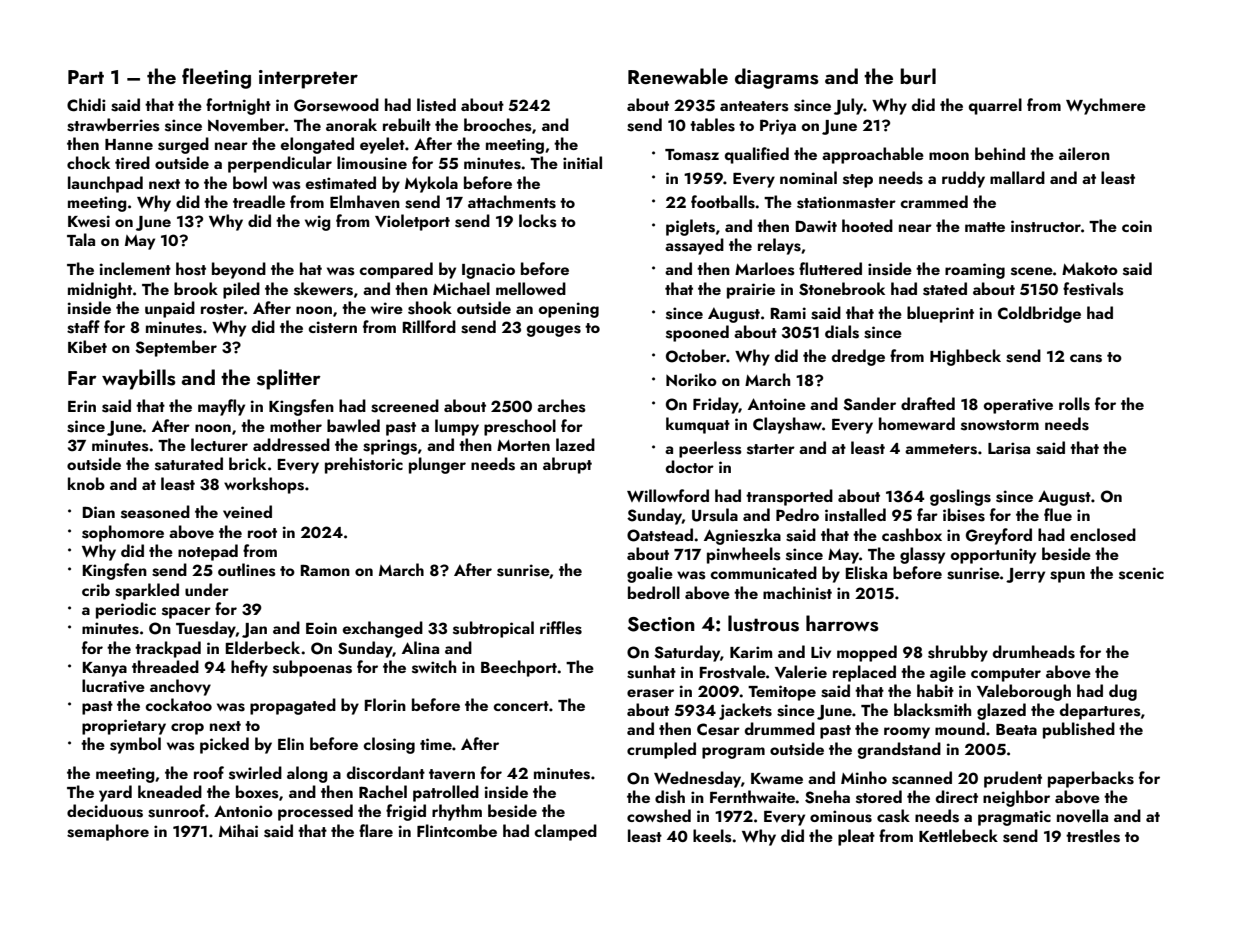 The width and height of the image is (1233, 952). What do you see at coordinates (312, 668) in the image?
I see `subpoenas` at bounding box center [312, 668].
